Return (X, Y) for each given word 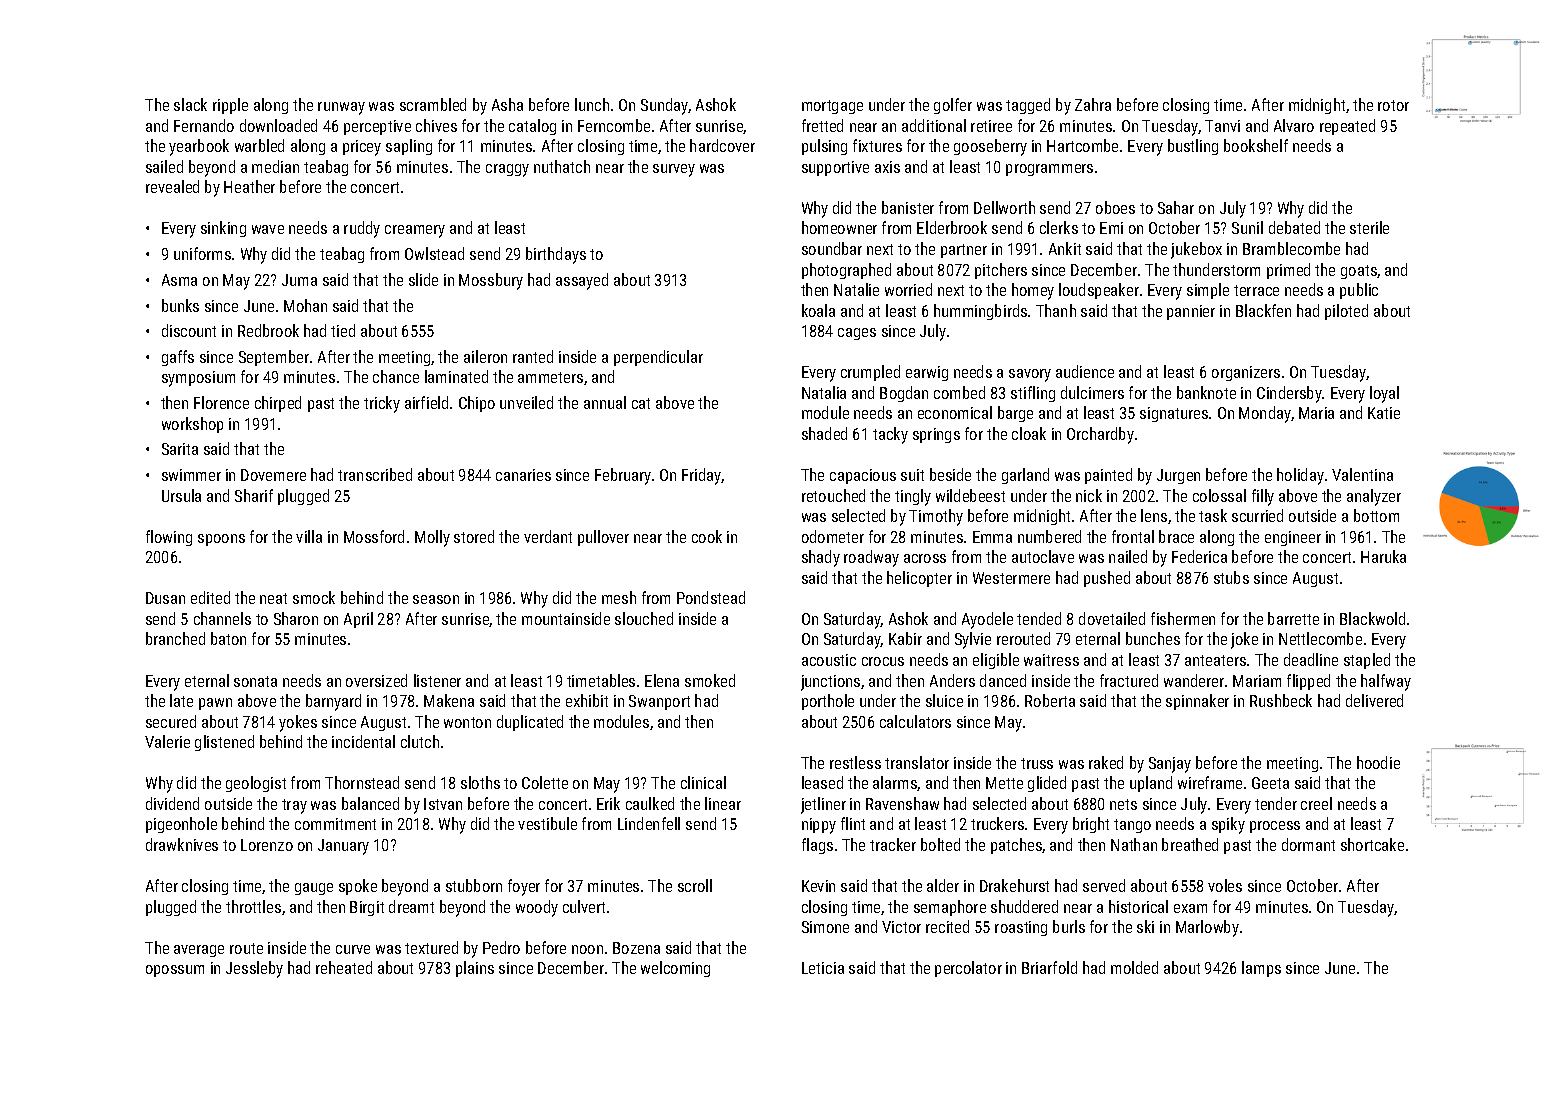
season (436, 599)
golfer (953, 106)
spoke (358, 887)
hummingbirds (980, 312)
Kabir (905, 638)
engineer (1293, 538)
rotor (1393, 105)
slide (423, 279)
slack (190, 104)
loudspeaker (1099, 291)
